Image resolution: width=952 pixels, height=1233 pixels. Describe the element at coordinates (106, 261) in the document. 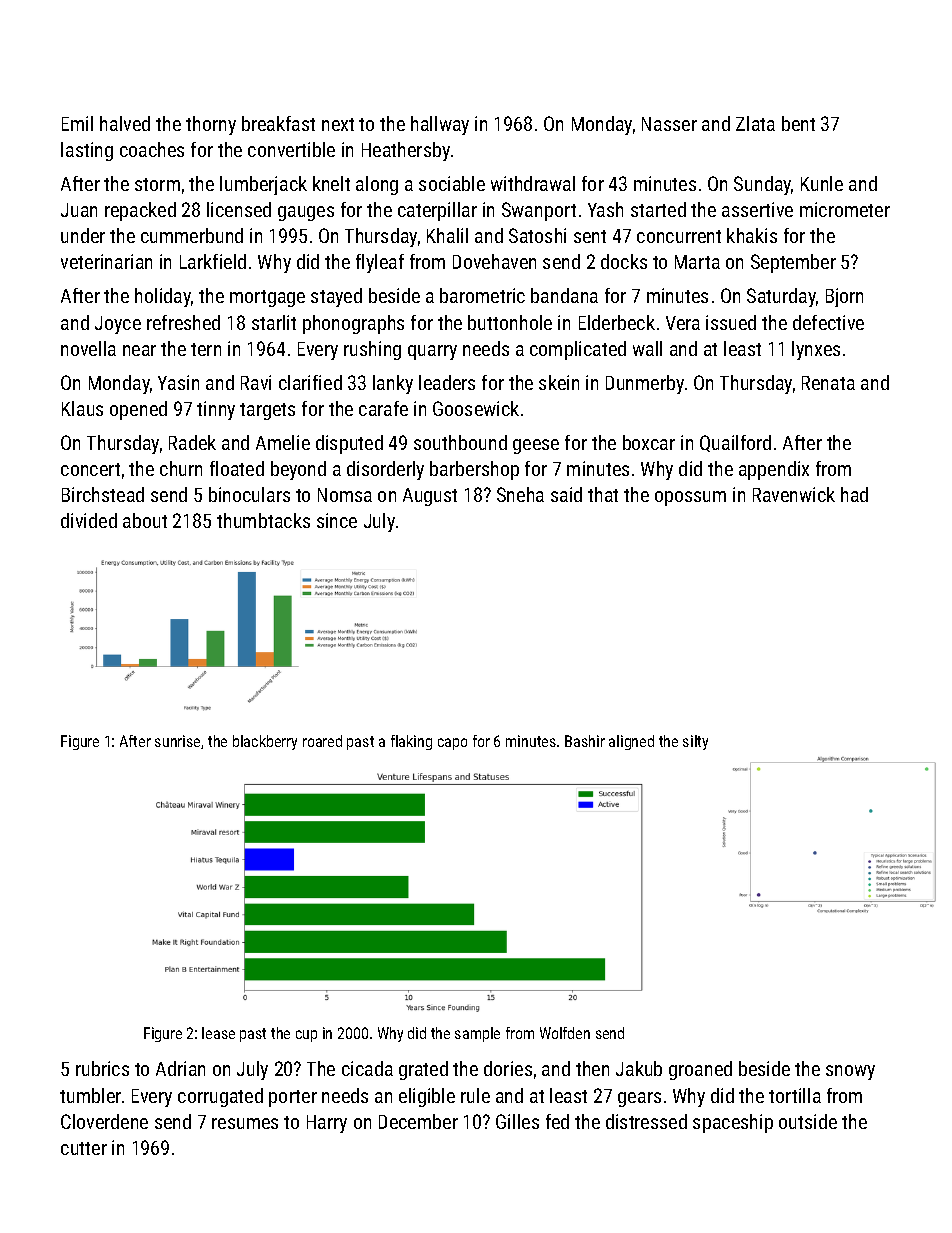

I see `veterinarian` at that location.
